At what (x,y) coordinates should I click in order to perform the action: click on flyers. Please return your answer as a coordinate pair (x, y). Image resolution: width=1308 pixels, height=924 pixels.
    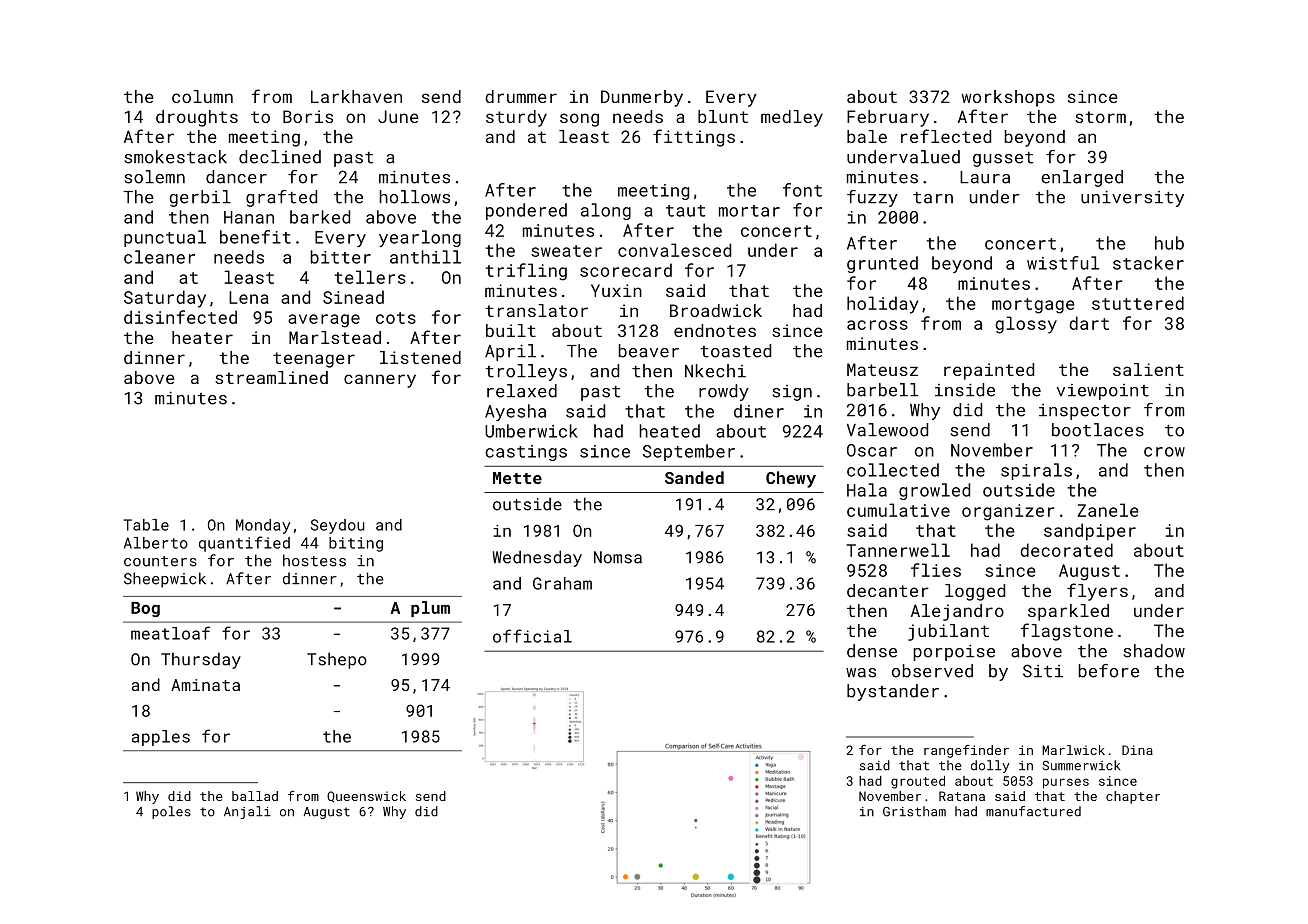
    Looking at the image, I should click on (1097, 592).
